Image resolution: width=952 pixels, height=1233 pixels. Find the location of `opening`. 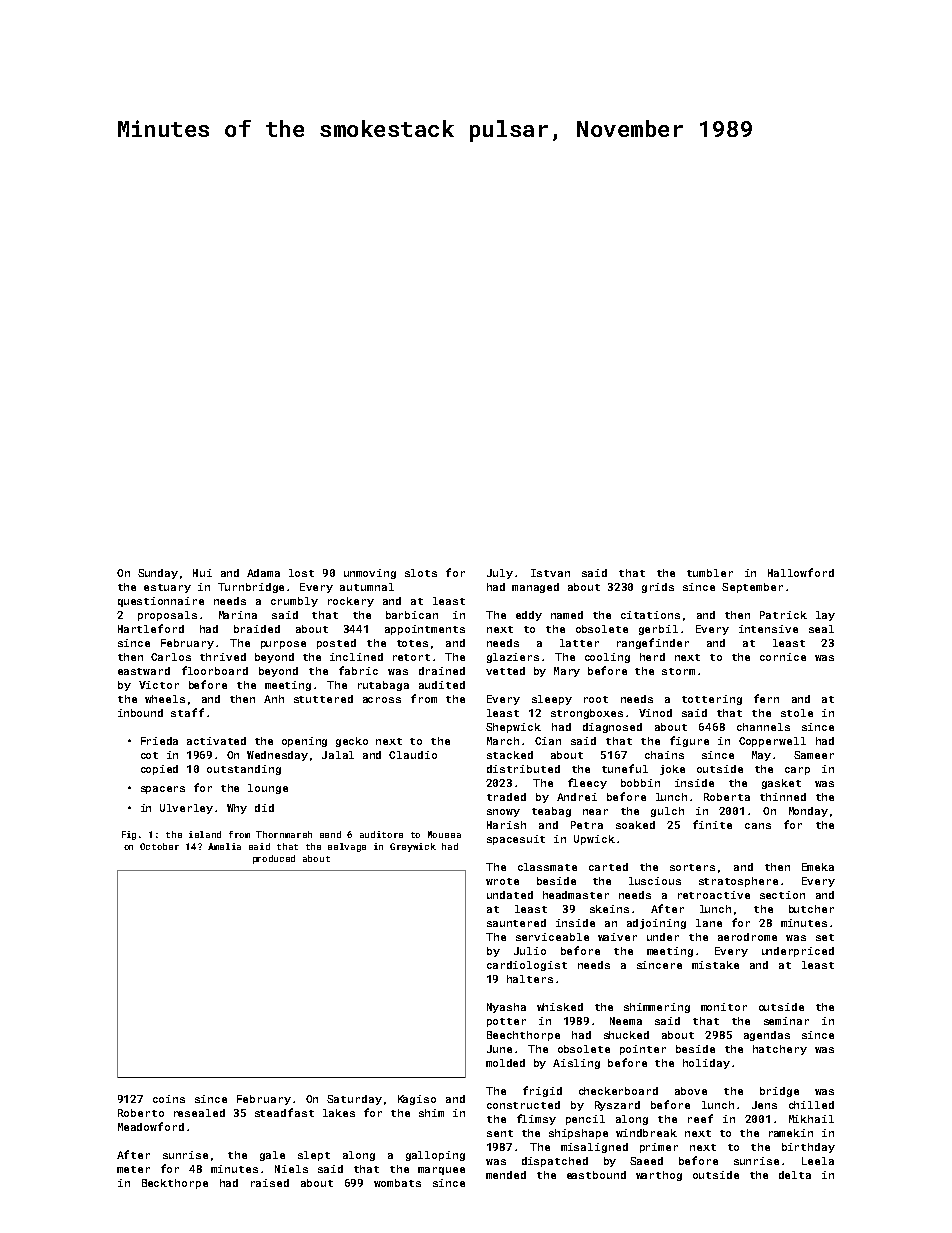

opening is located at coordinates (304, 742).
